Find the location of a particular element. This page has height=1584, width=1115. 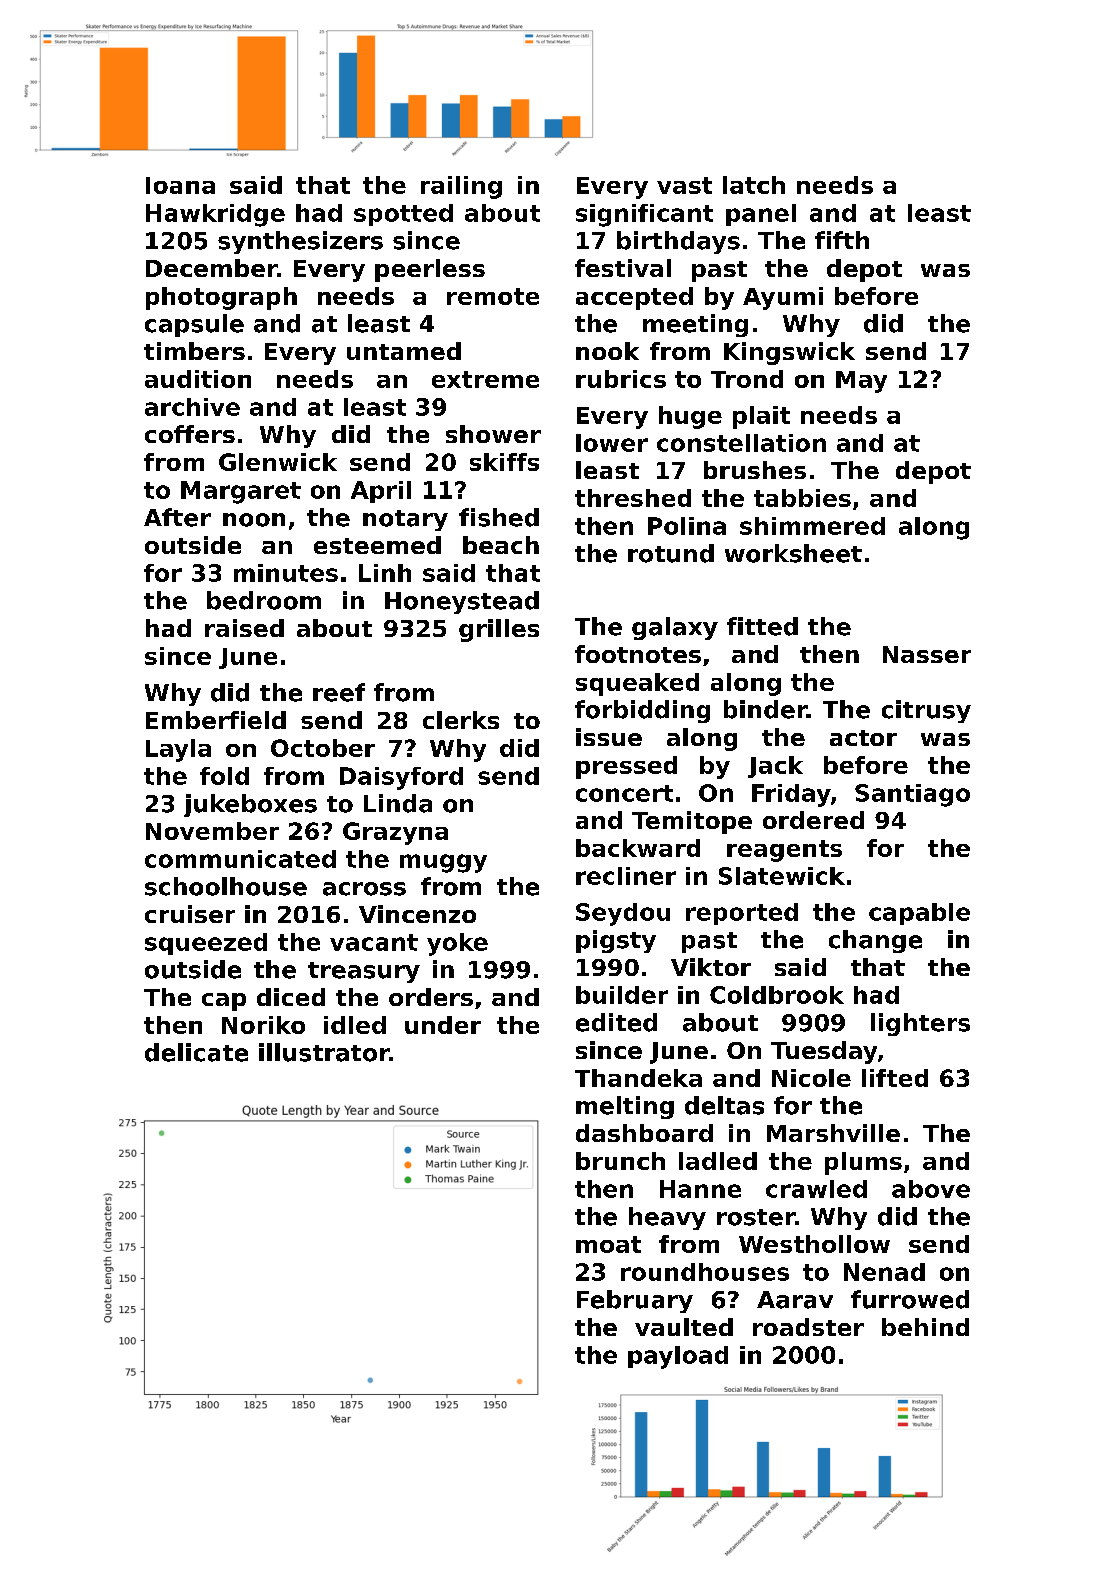

capable is located at coordinates (919, 914).
